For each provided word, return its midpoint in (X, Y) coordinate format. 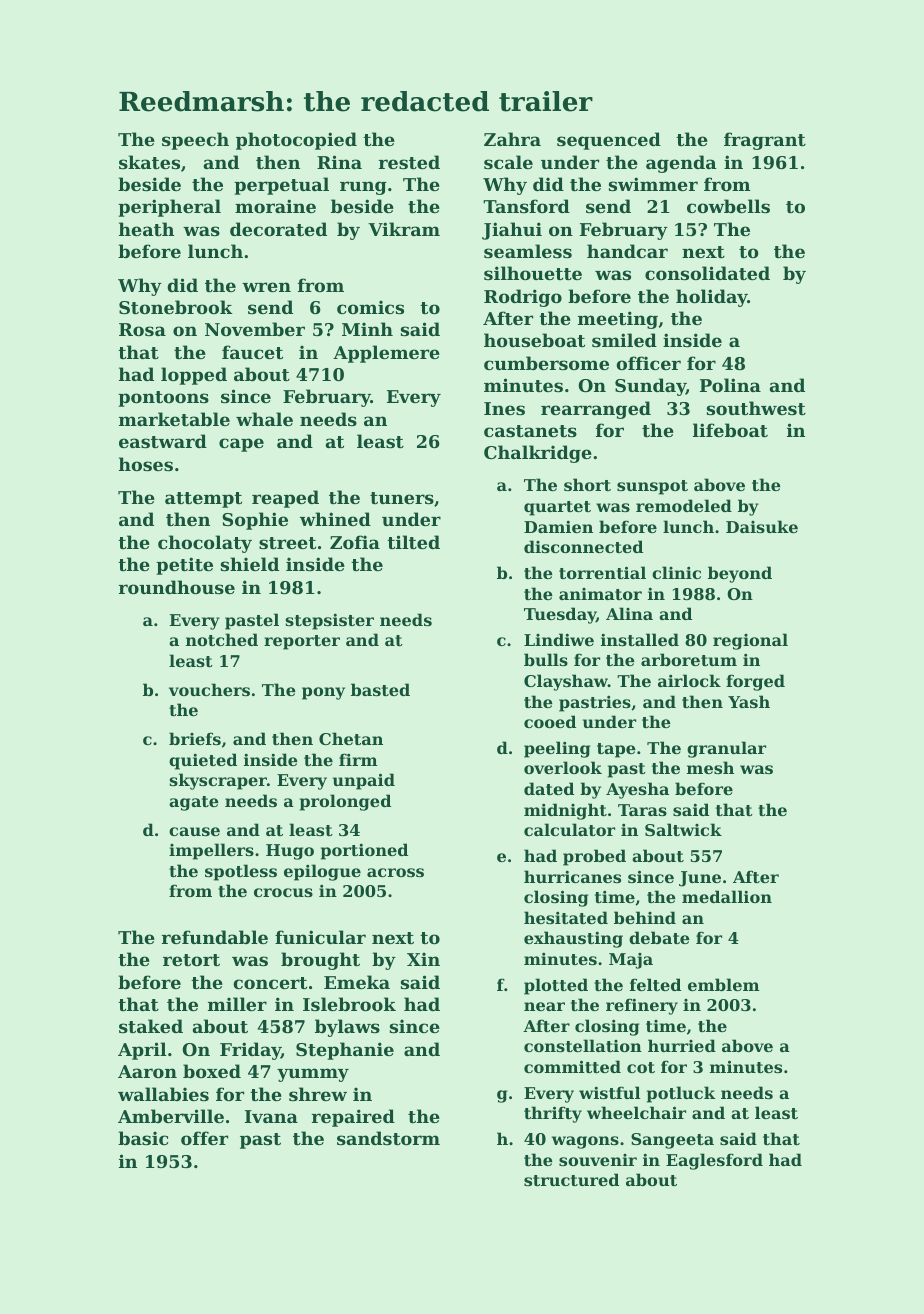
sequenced (609, 141)
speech (195, 141)
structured (571, 1179)
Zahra (512, 139)
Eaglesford (714, 1161)
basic (143, 1138)
